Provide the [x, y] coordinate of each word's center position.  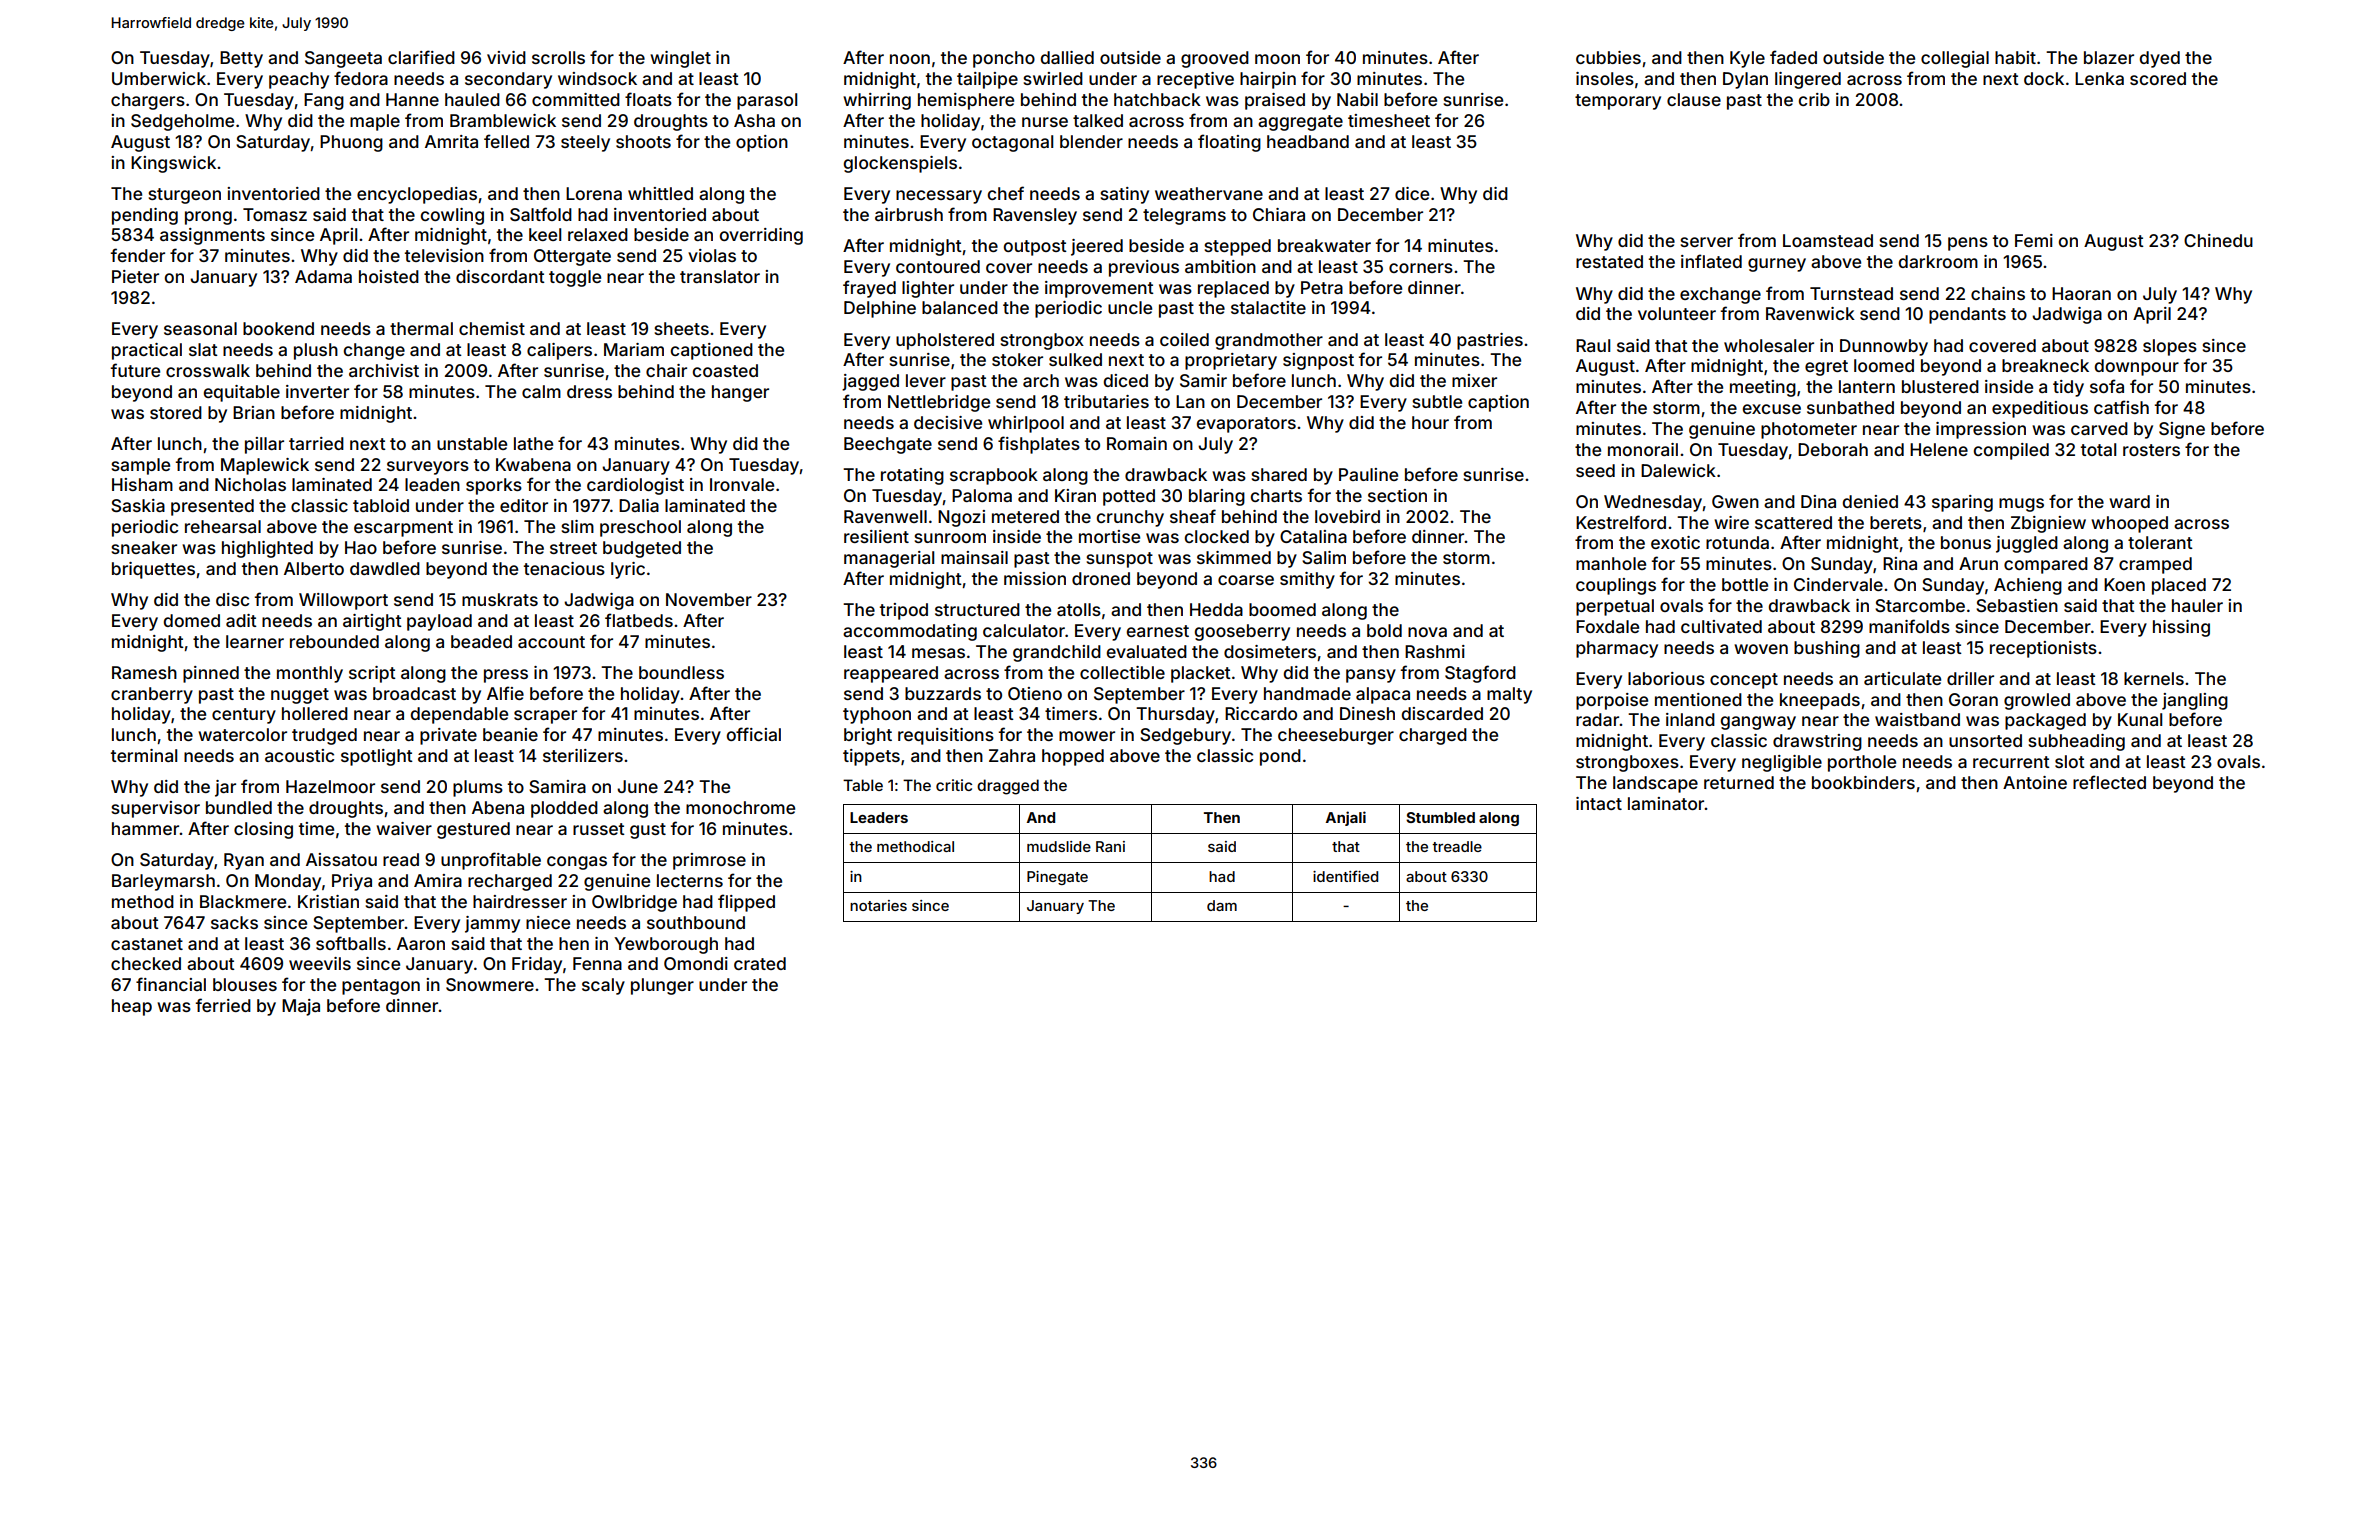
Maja [301, 1007]
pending [145, 216]
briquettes [153, 570]
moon [1277, 59]
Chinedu [2218, 240]
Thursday [1175, 715]
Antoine [2035, 782]
